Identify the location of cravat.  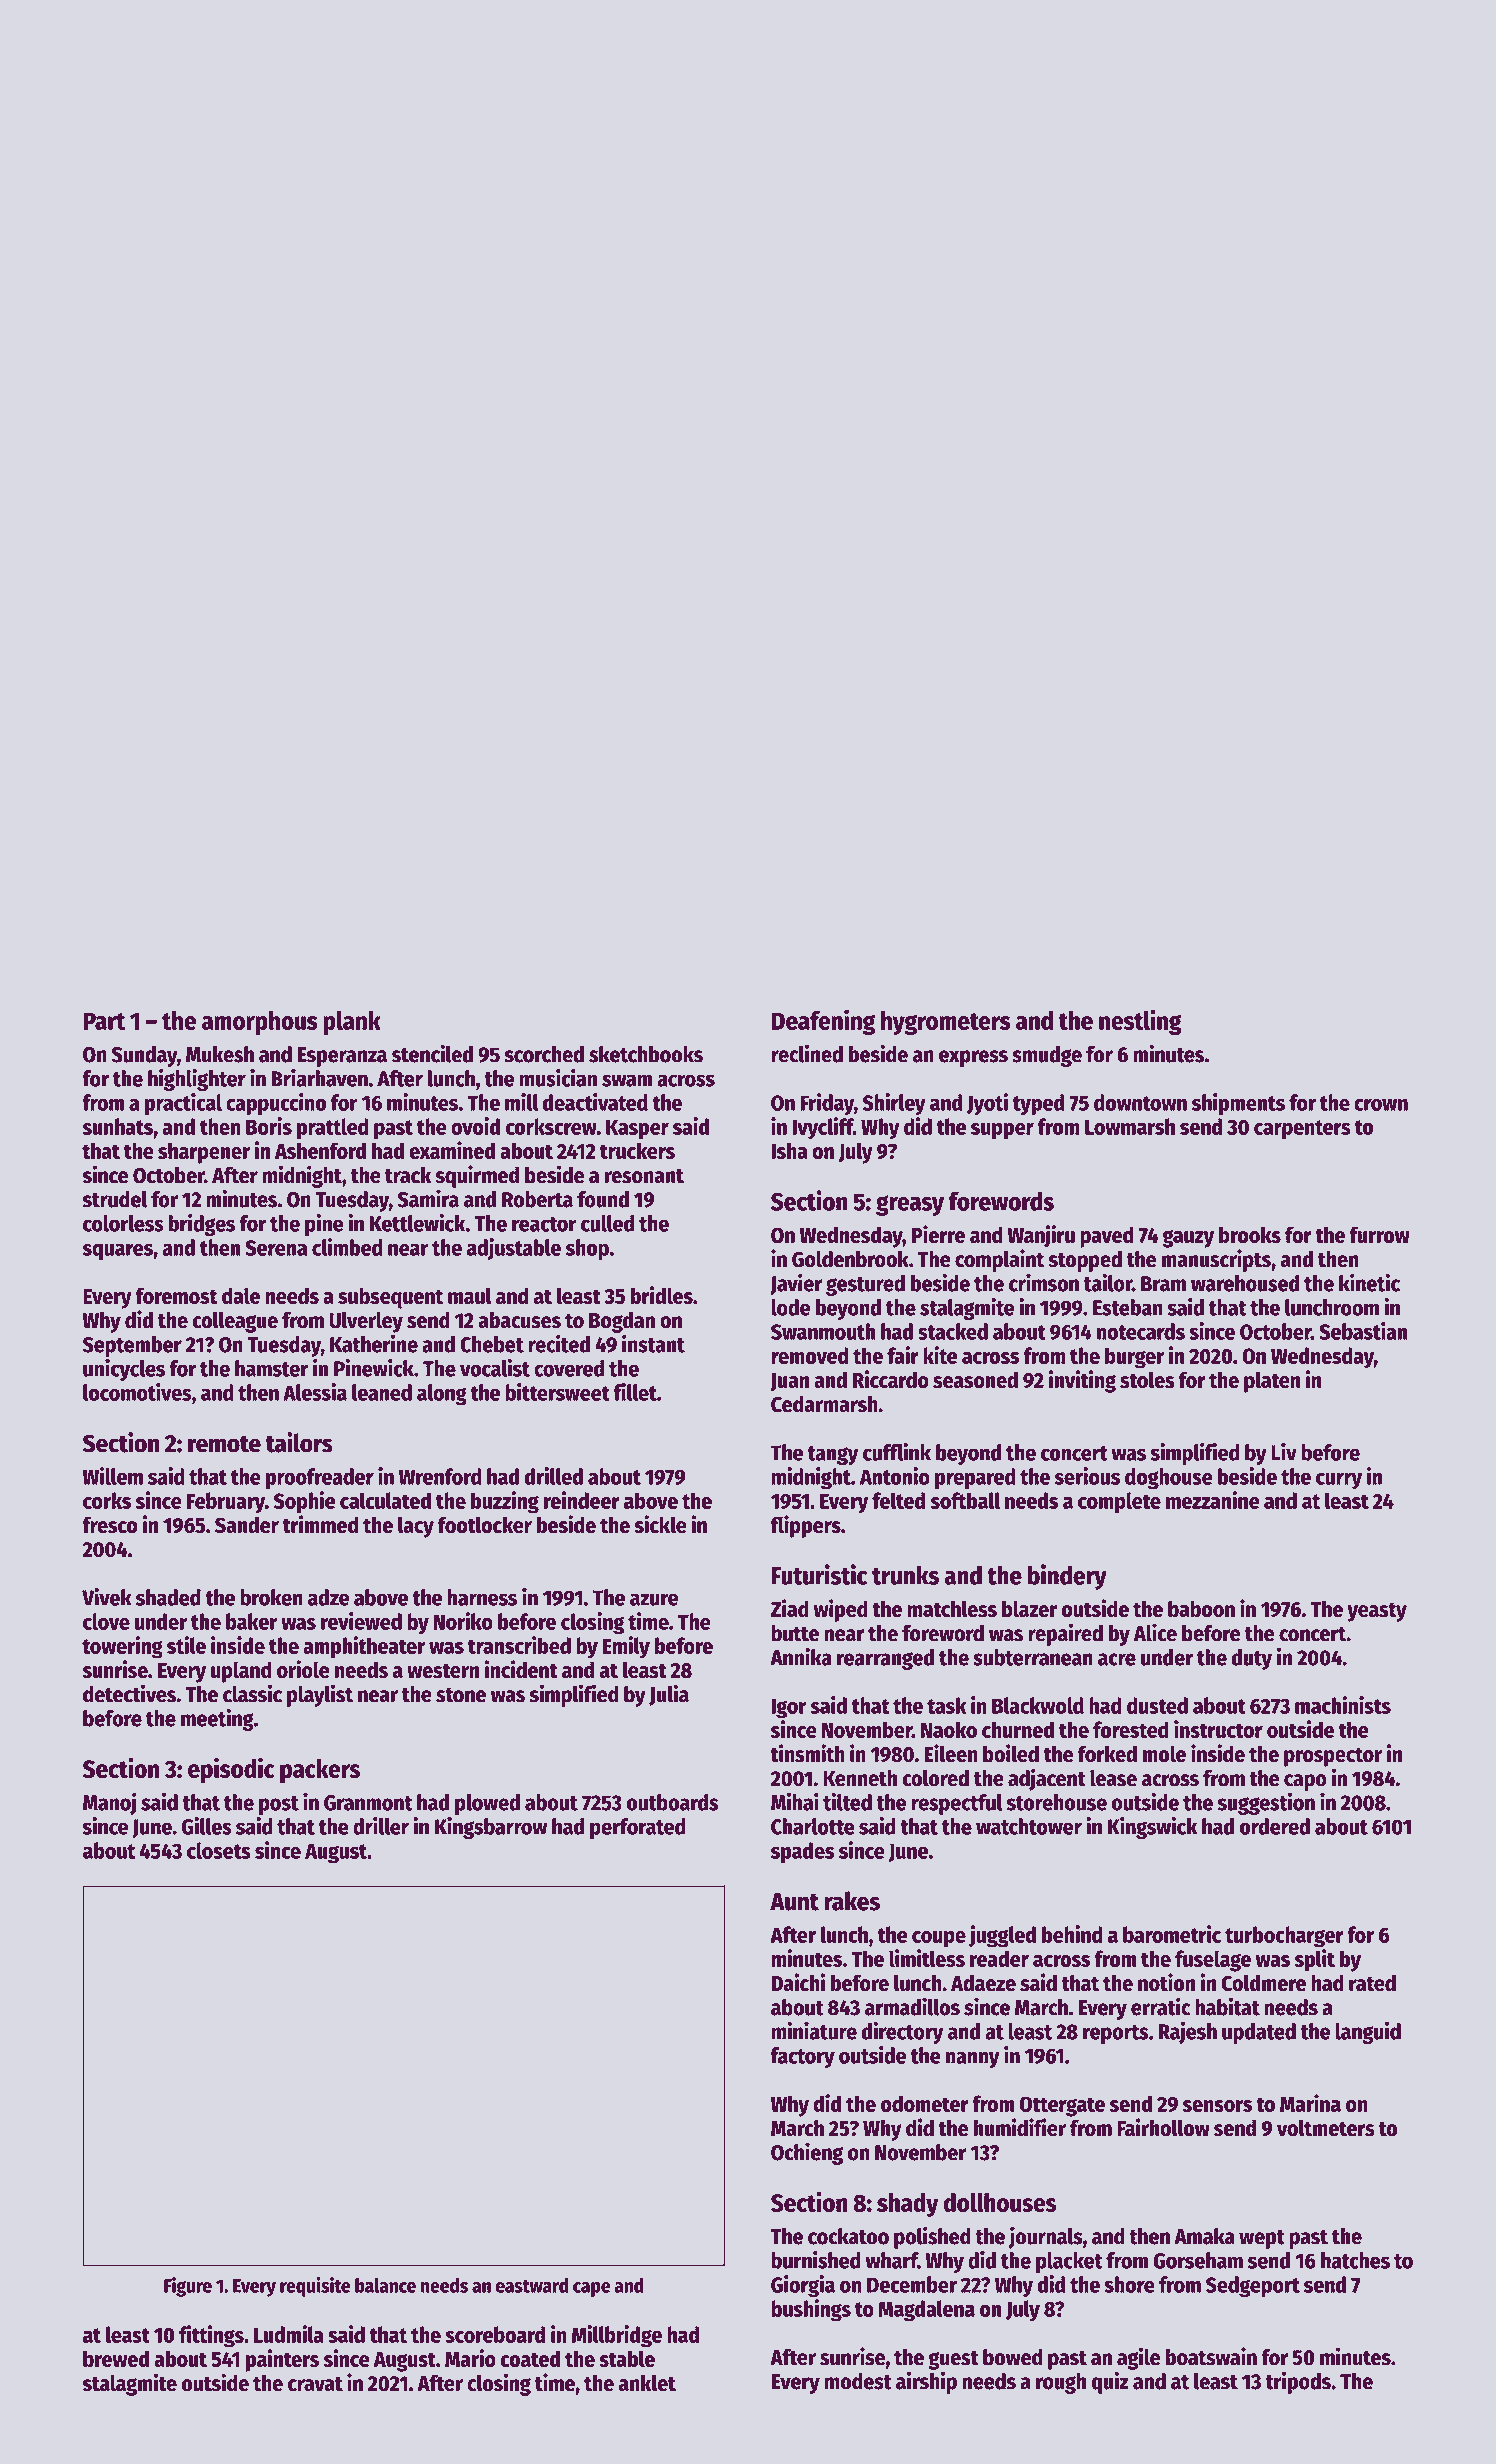
(315, 2384).
